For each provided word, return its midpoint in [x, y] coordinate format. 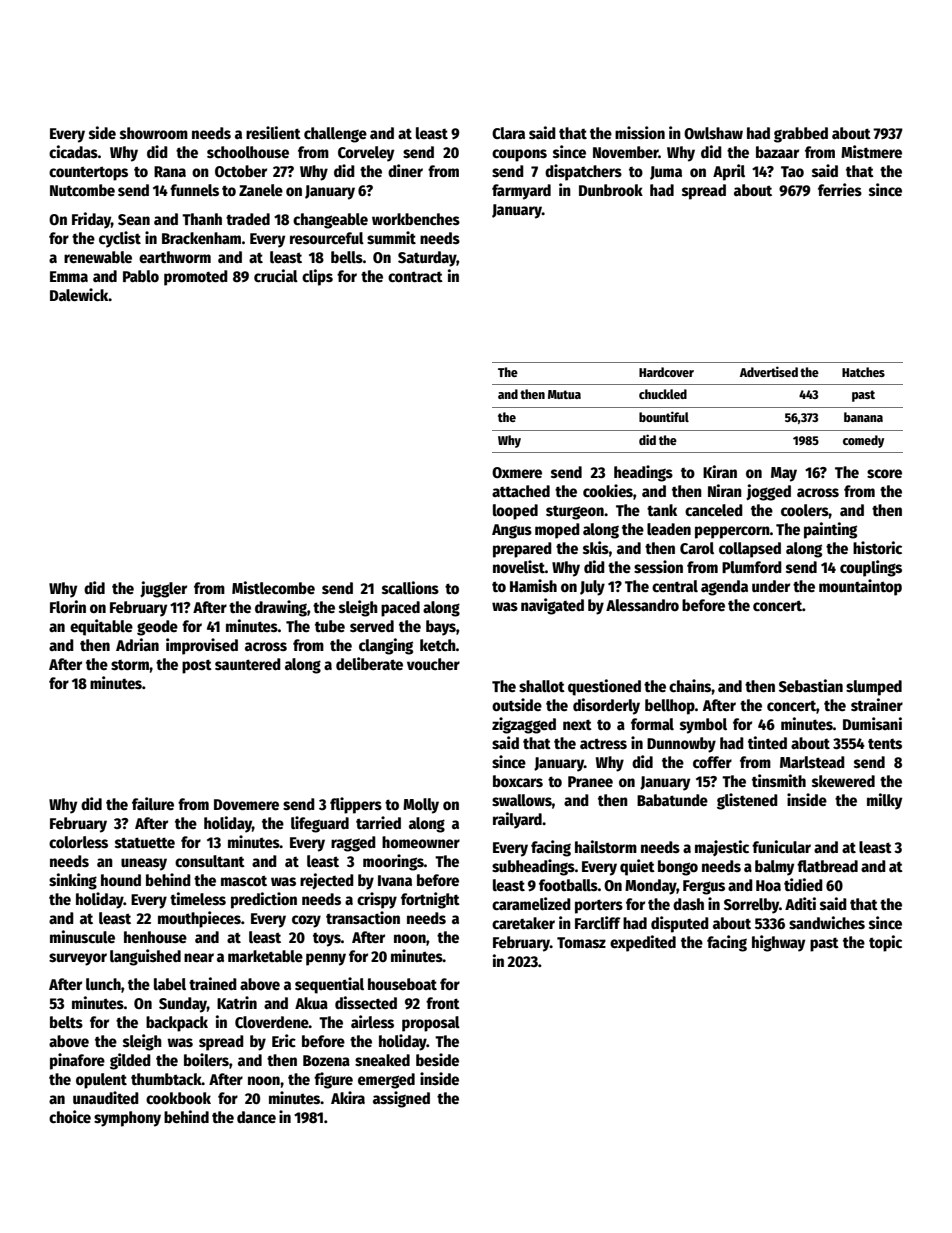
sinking [73, 881]
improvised [202, 646]
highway [778, 943]
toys [327, 940]
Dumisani [872, 723]
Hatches [863, 372]
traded [248, 219]
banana [863, 417]
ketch [438, 645]
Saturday [427, 259]
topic [885, 943]
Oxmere [517, 473]
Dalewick [79, 295]
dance [256, 1117]
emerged [386, 1081]
